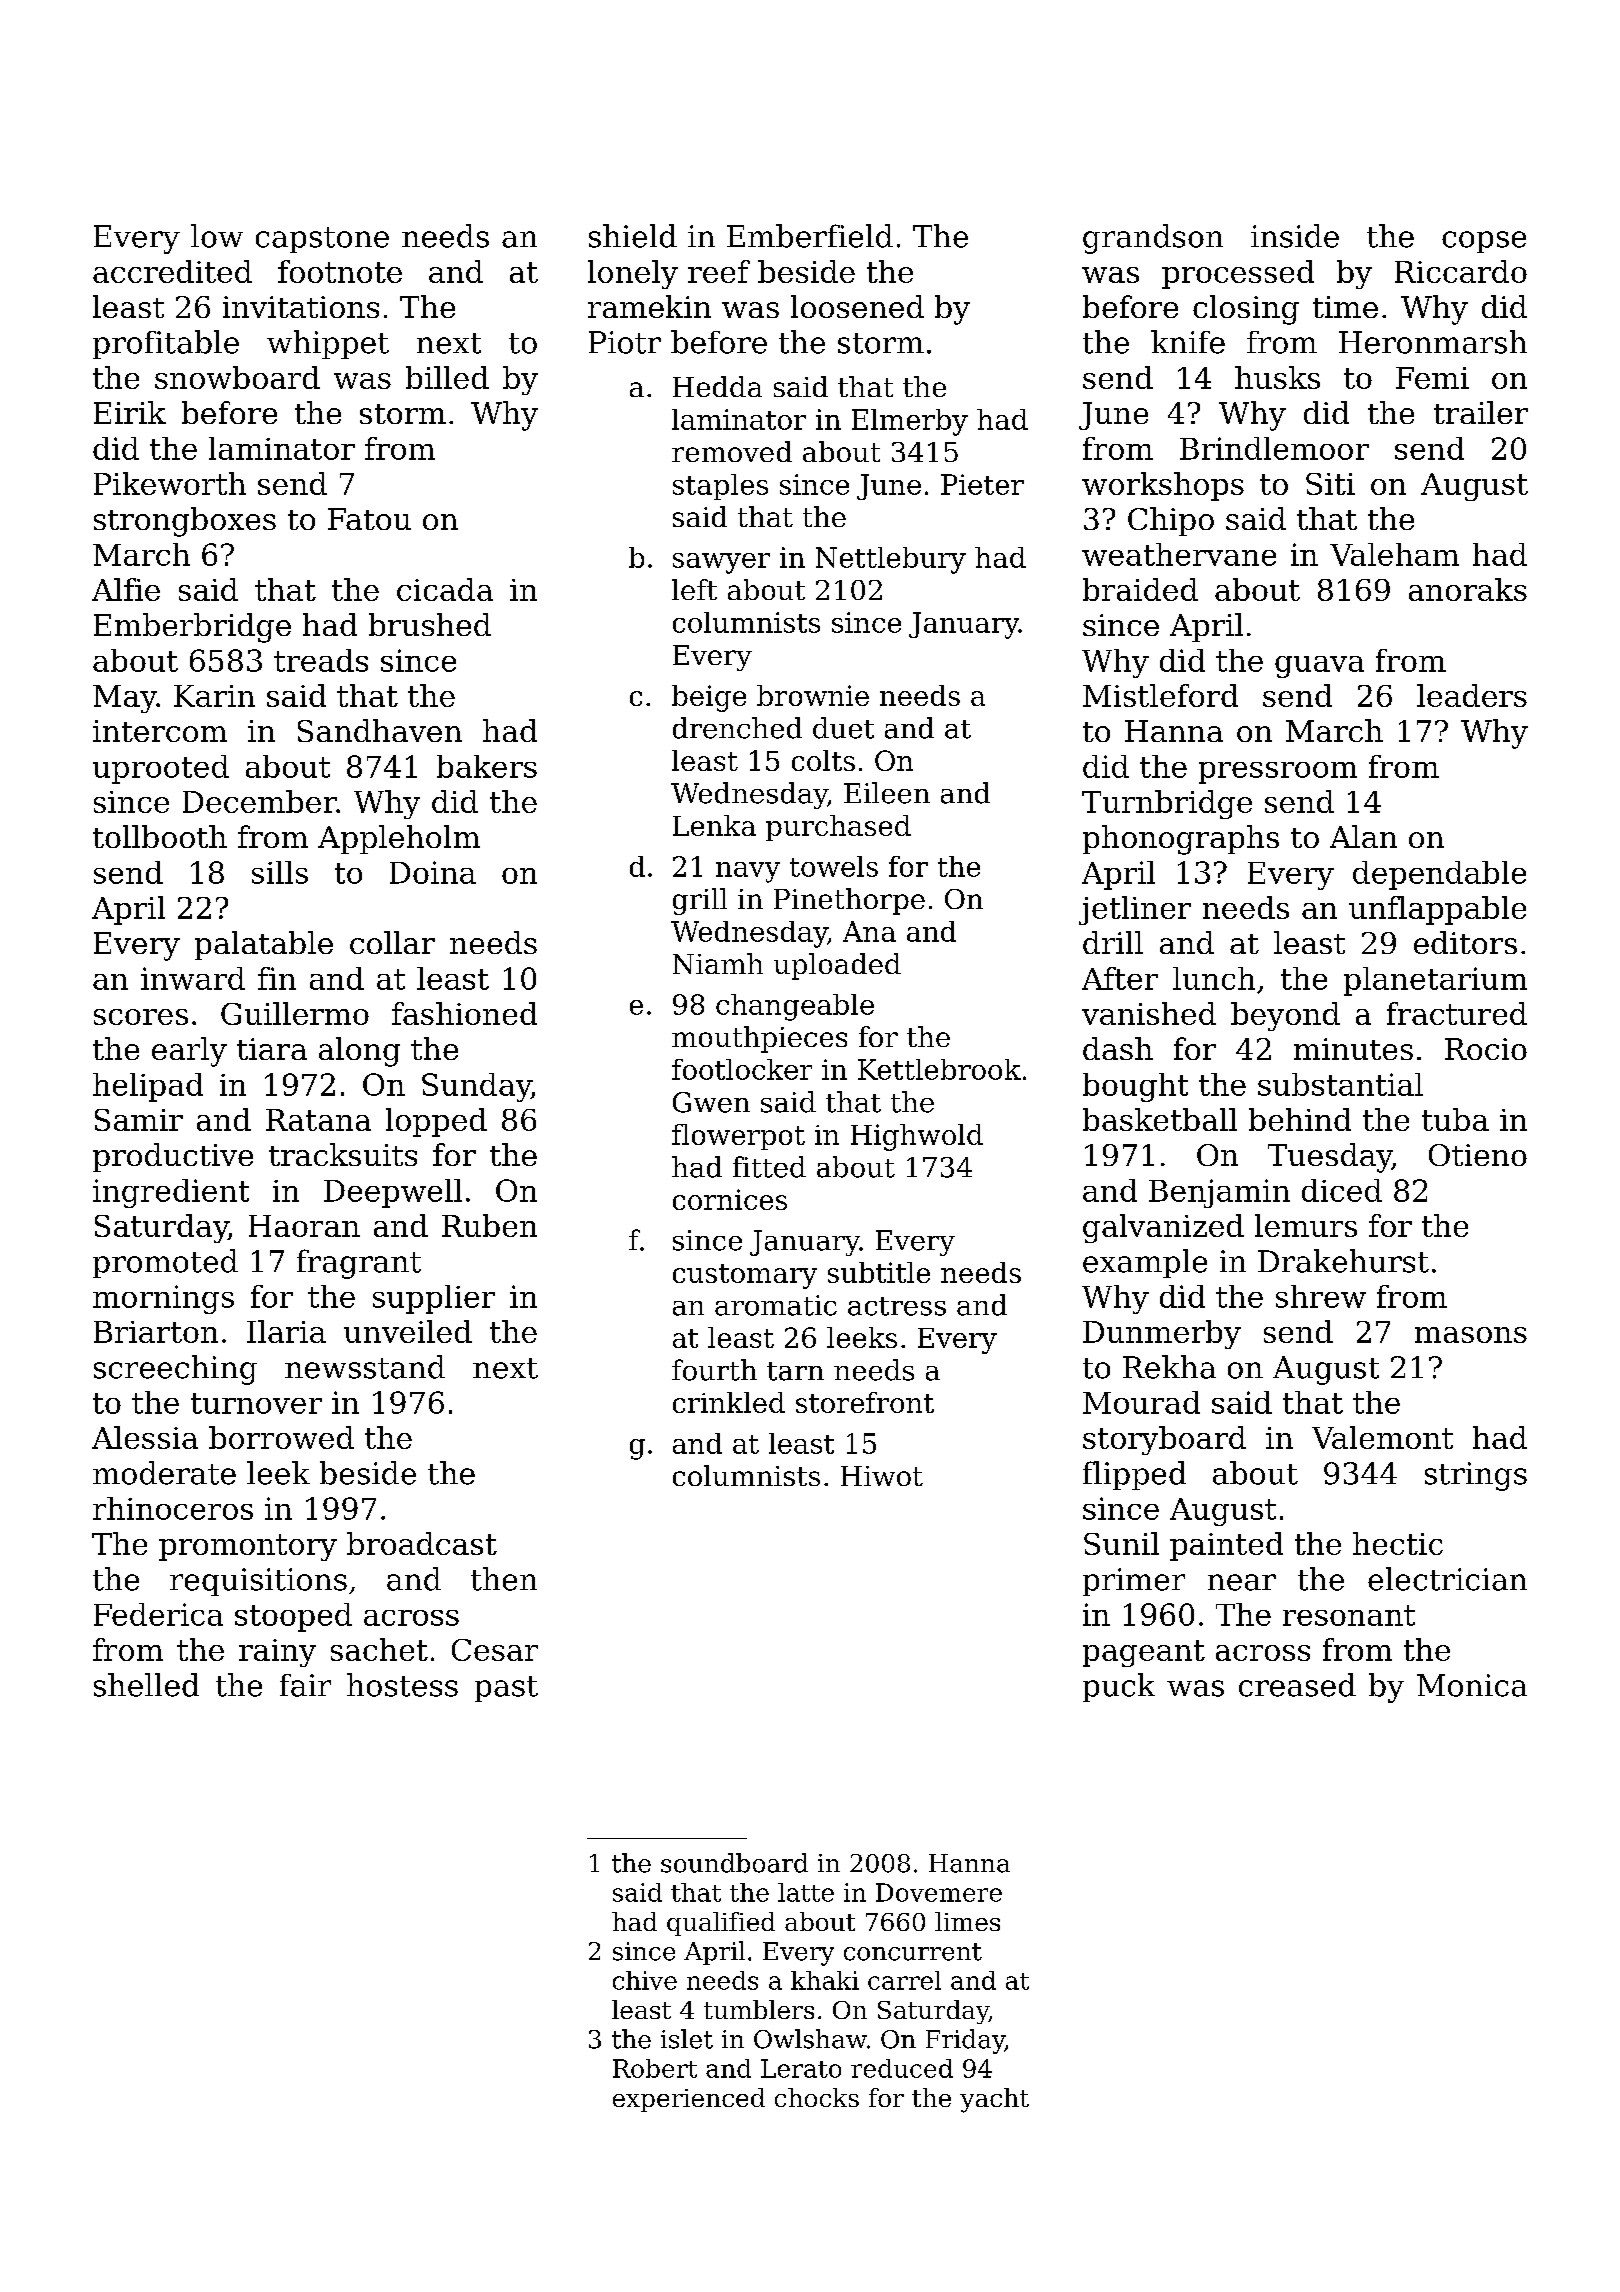 The image size is (1620, 2292). What do you see at coordinates (939, 1069) in the image?
I see `Kettlebrook` at bounding box center [939, 1069].
